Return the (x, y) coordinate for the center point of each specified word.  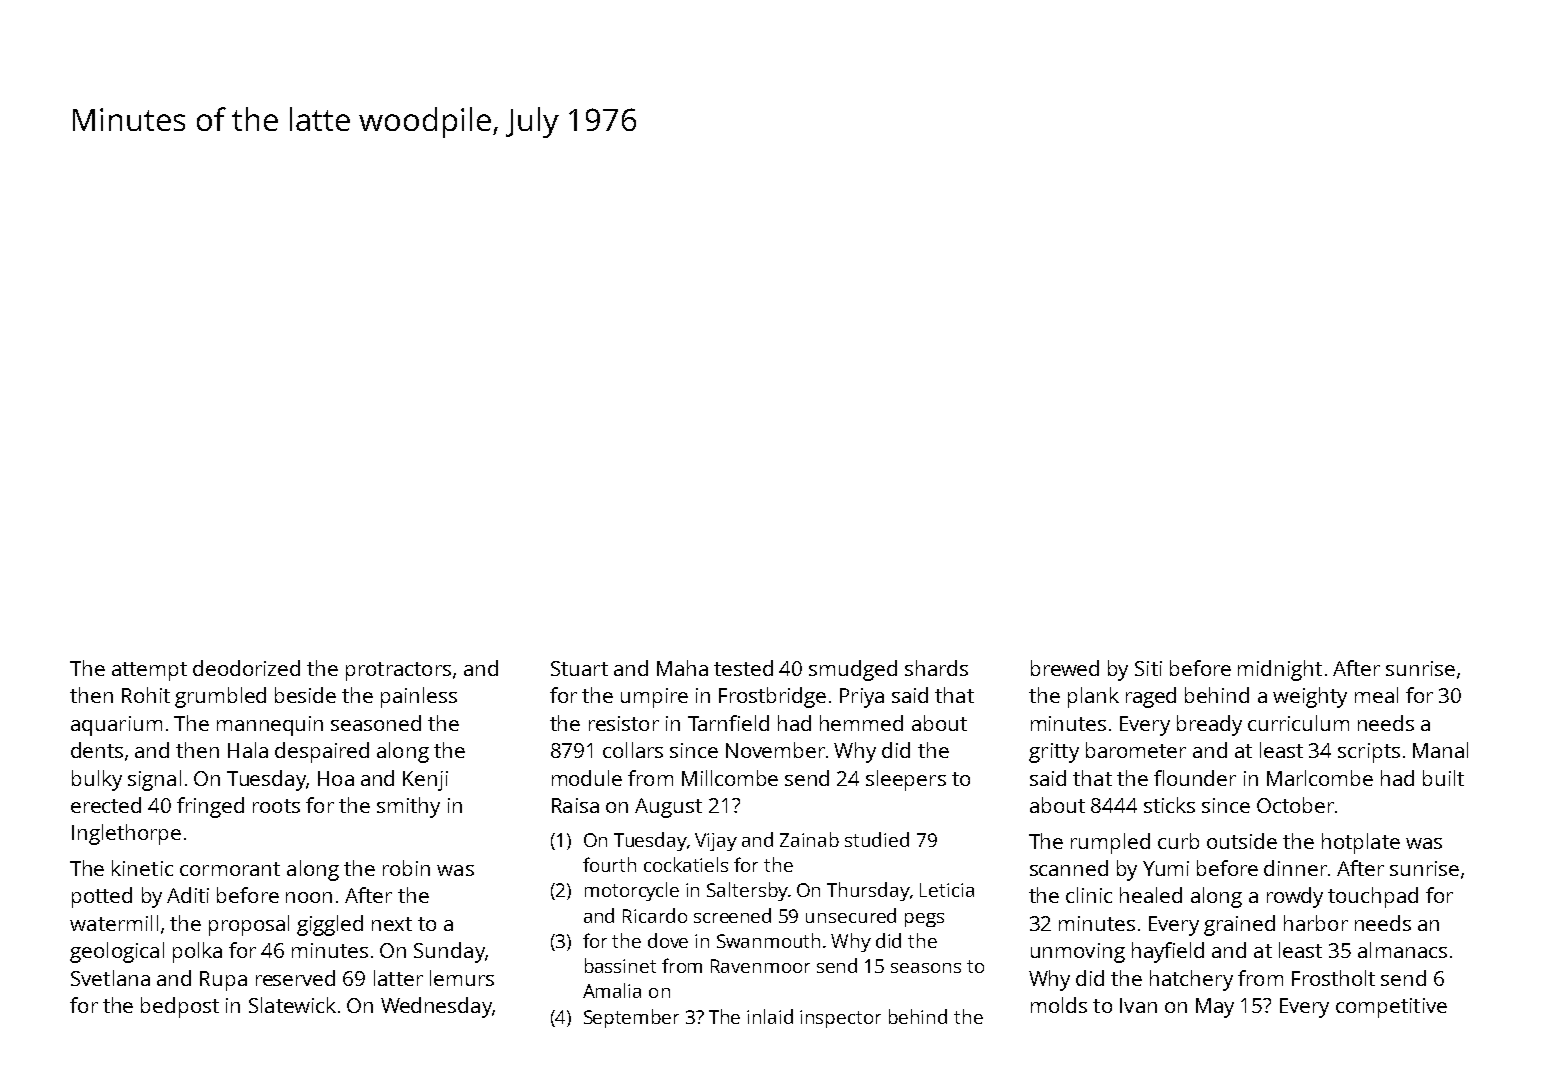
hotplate (1361, 843)
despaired (322, 752)
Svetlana (110, 978)
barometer (1136, 750)
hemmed (861, 723)
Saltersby (747, 891)
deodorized (246, 668)
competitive (1391, 1008)
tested (743, 668)
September (631, 1018)
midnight (1280, 670)
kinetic (142, 868)
